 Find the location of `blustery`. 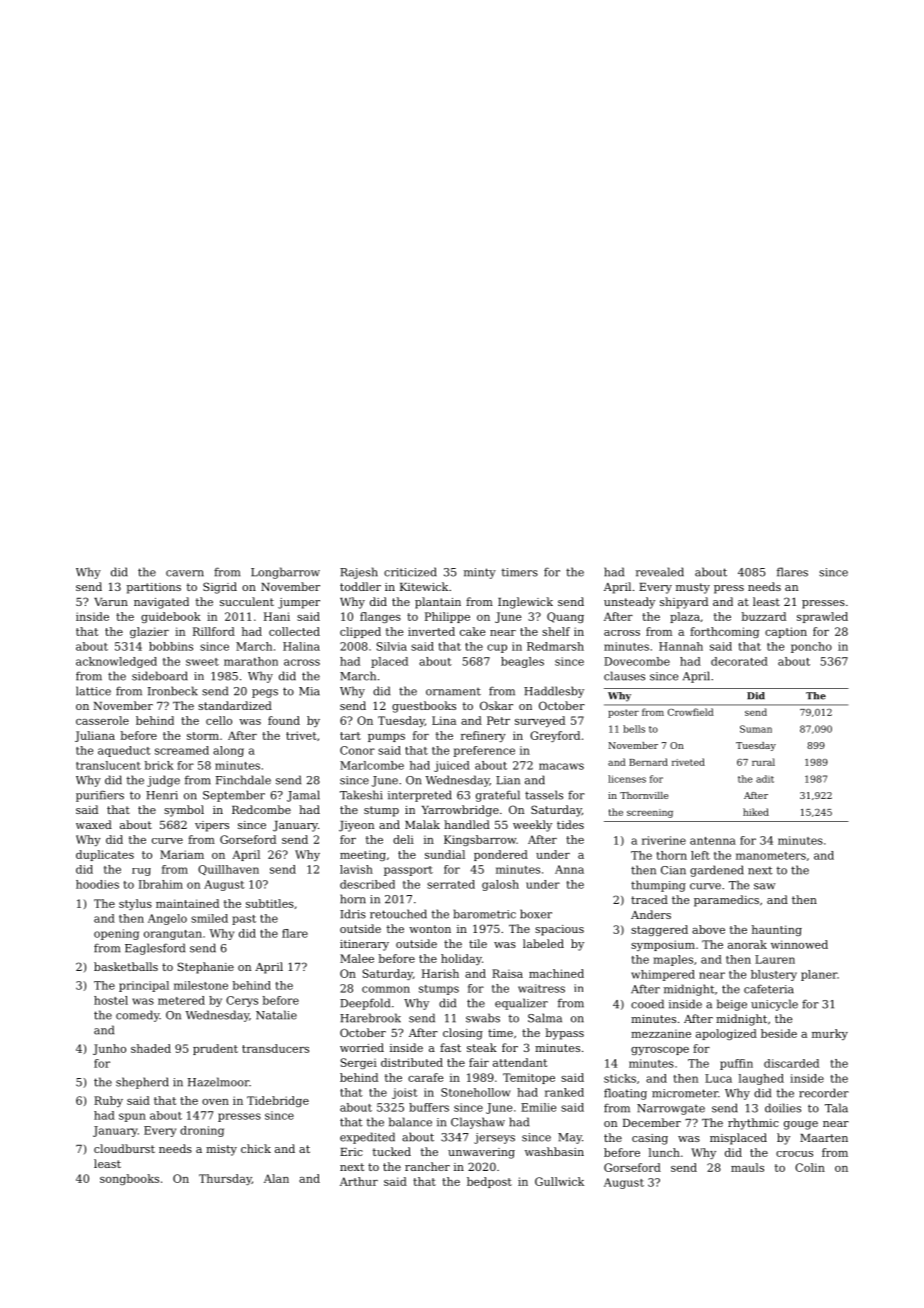

blustery is located at coordinates (774, 975).
